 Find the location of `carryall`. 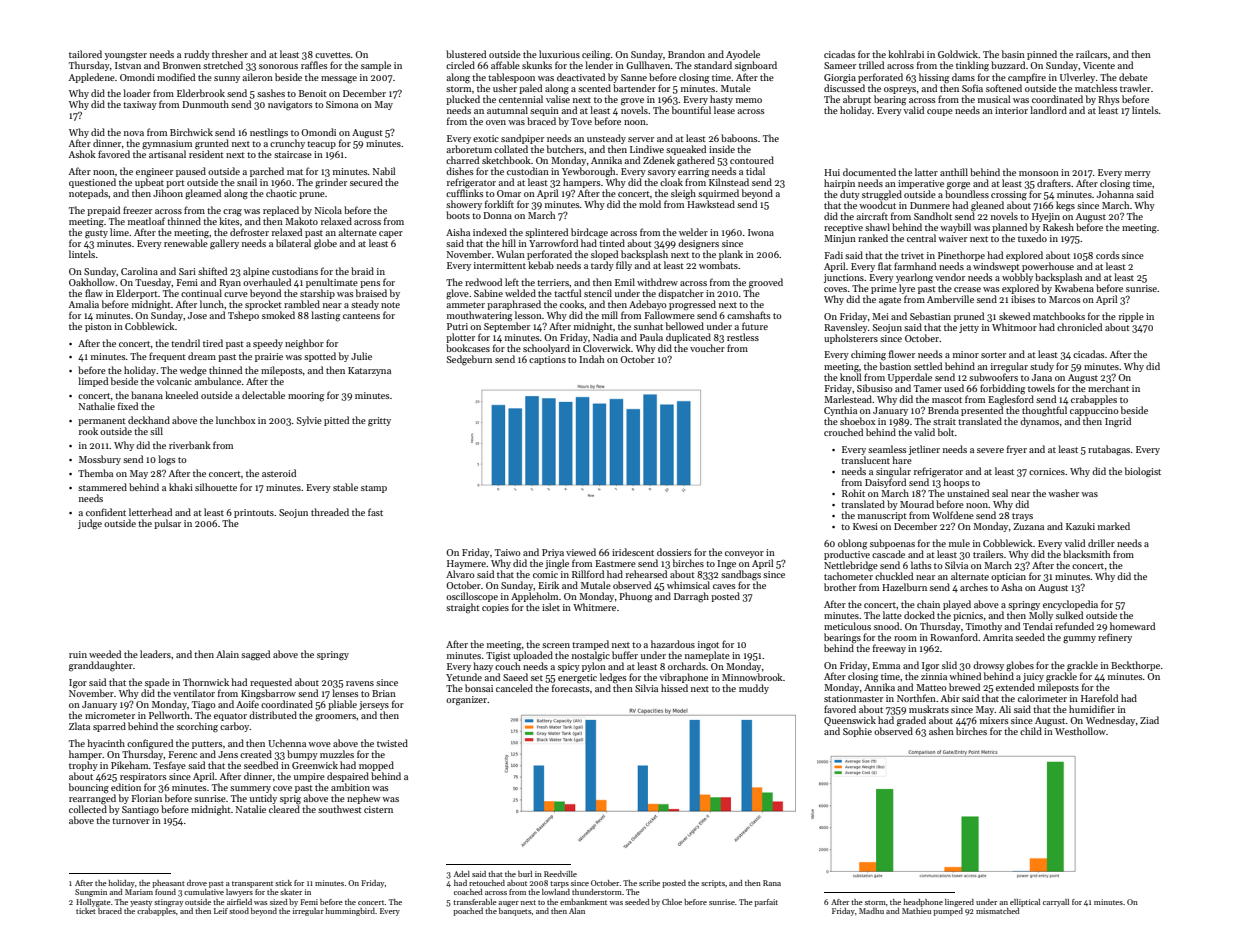

carryall is located at coordinates (1056, 903).
